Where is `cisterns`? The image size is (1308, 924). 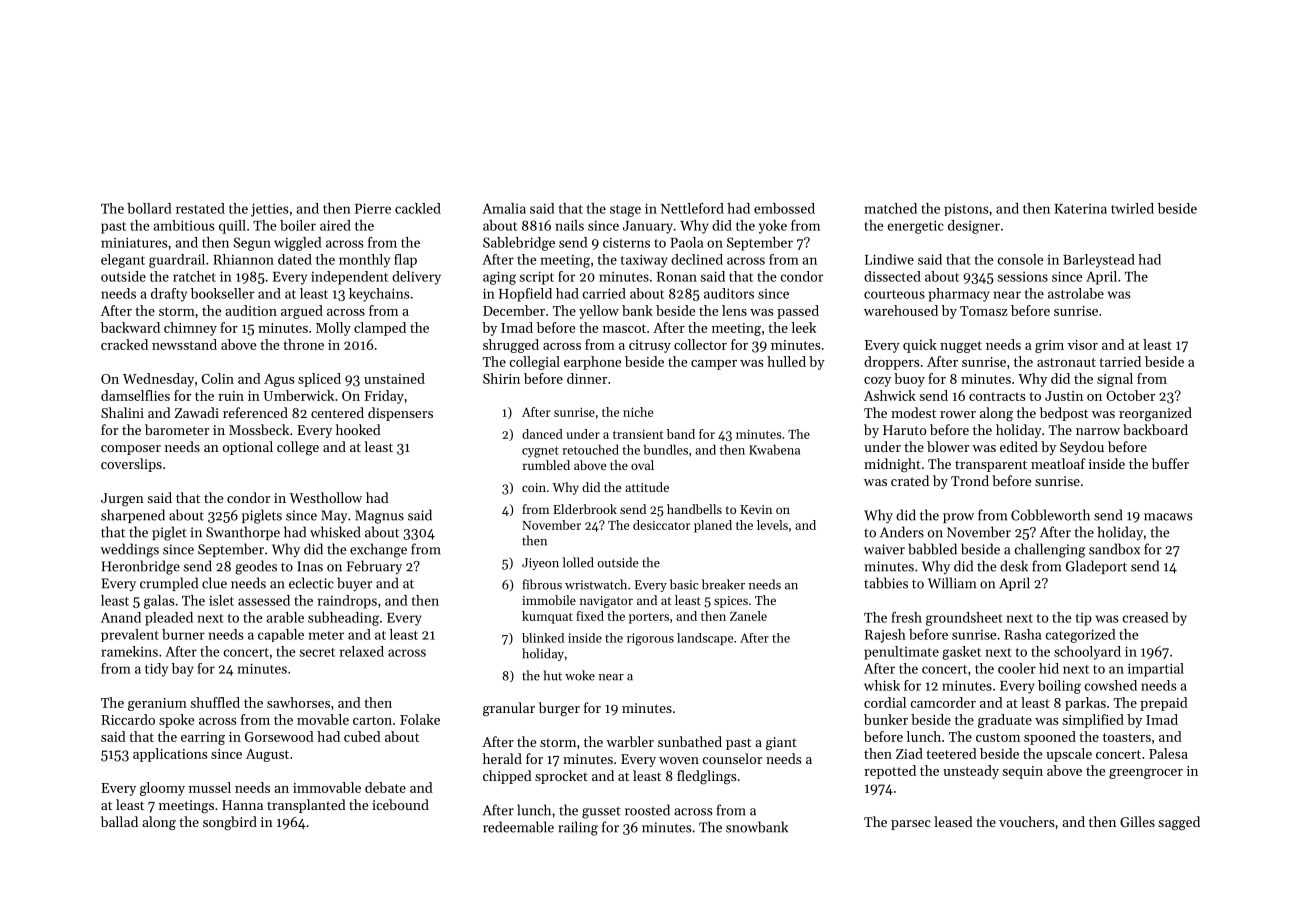
cisterns is located at coordinates (626, 243).
